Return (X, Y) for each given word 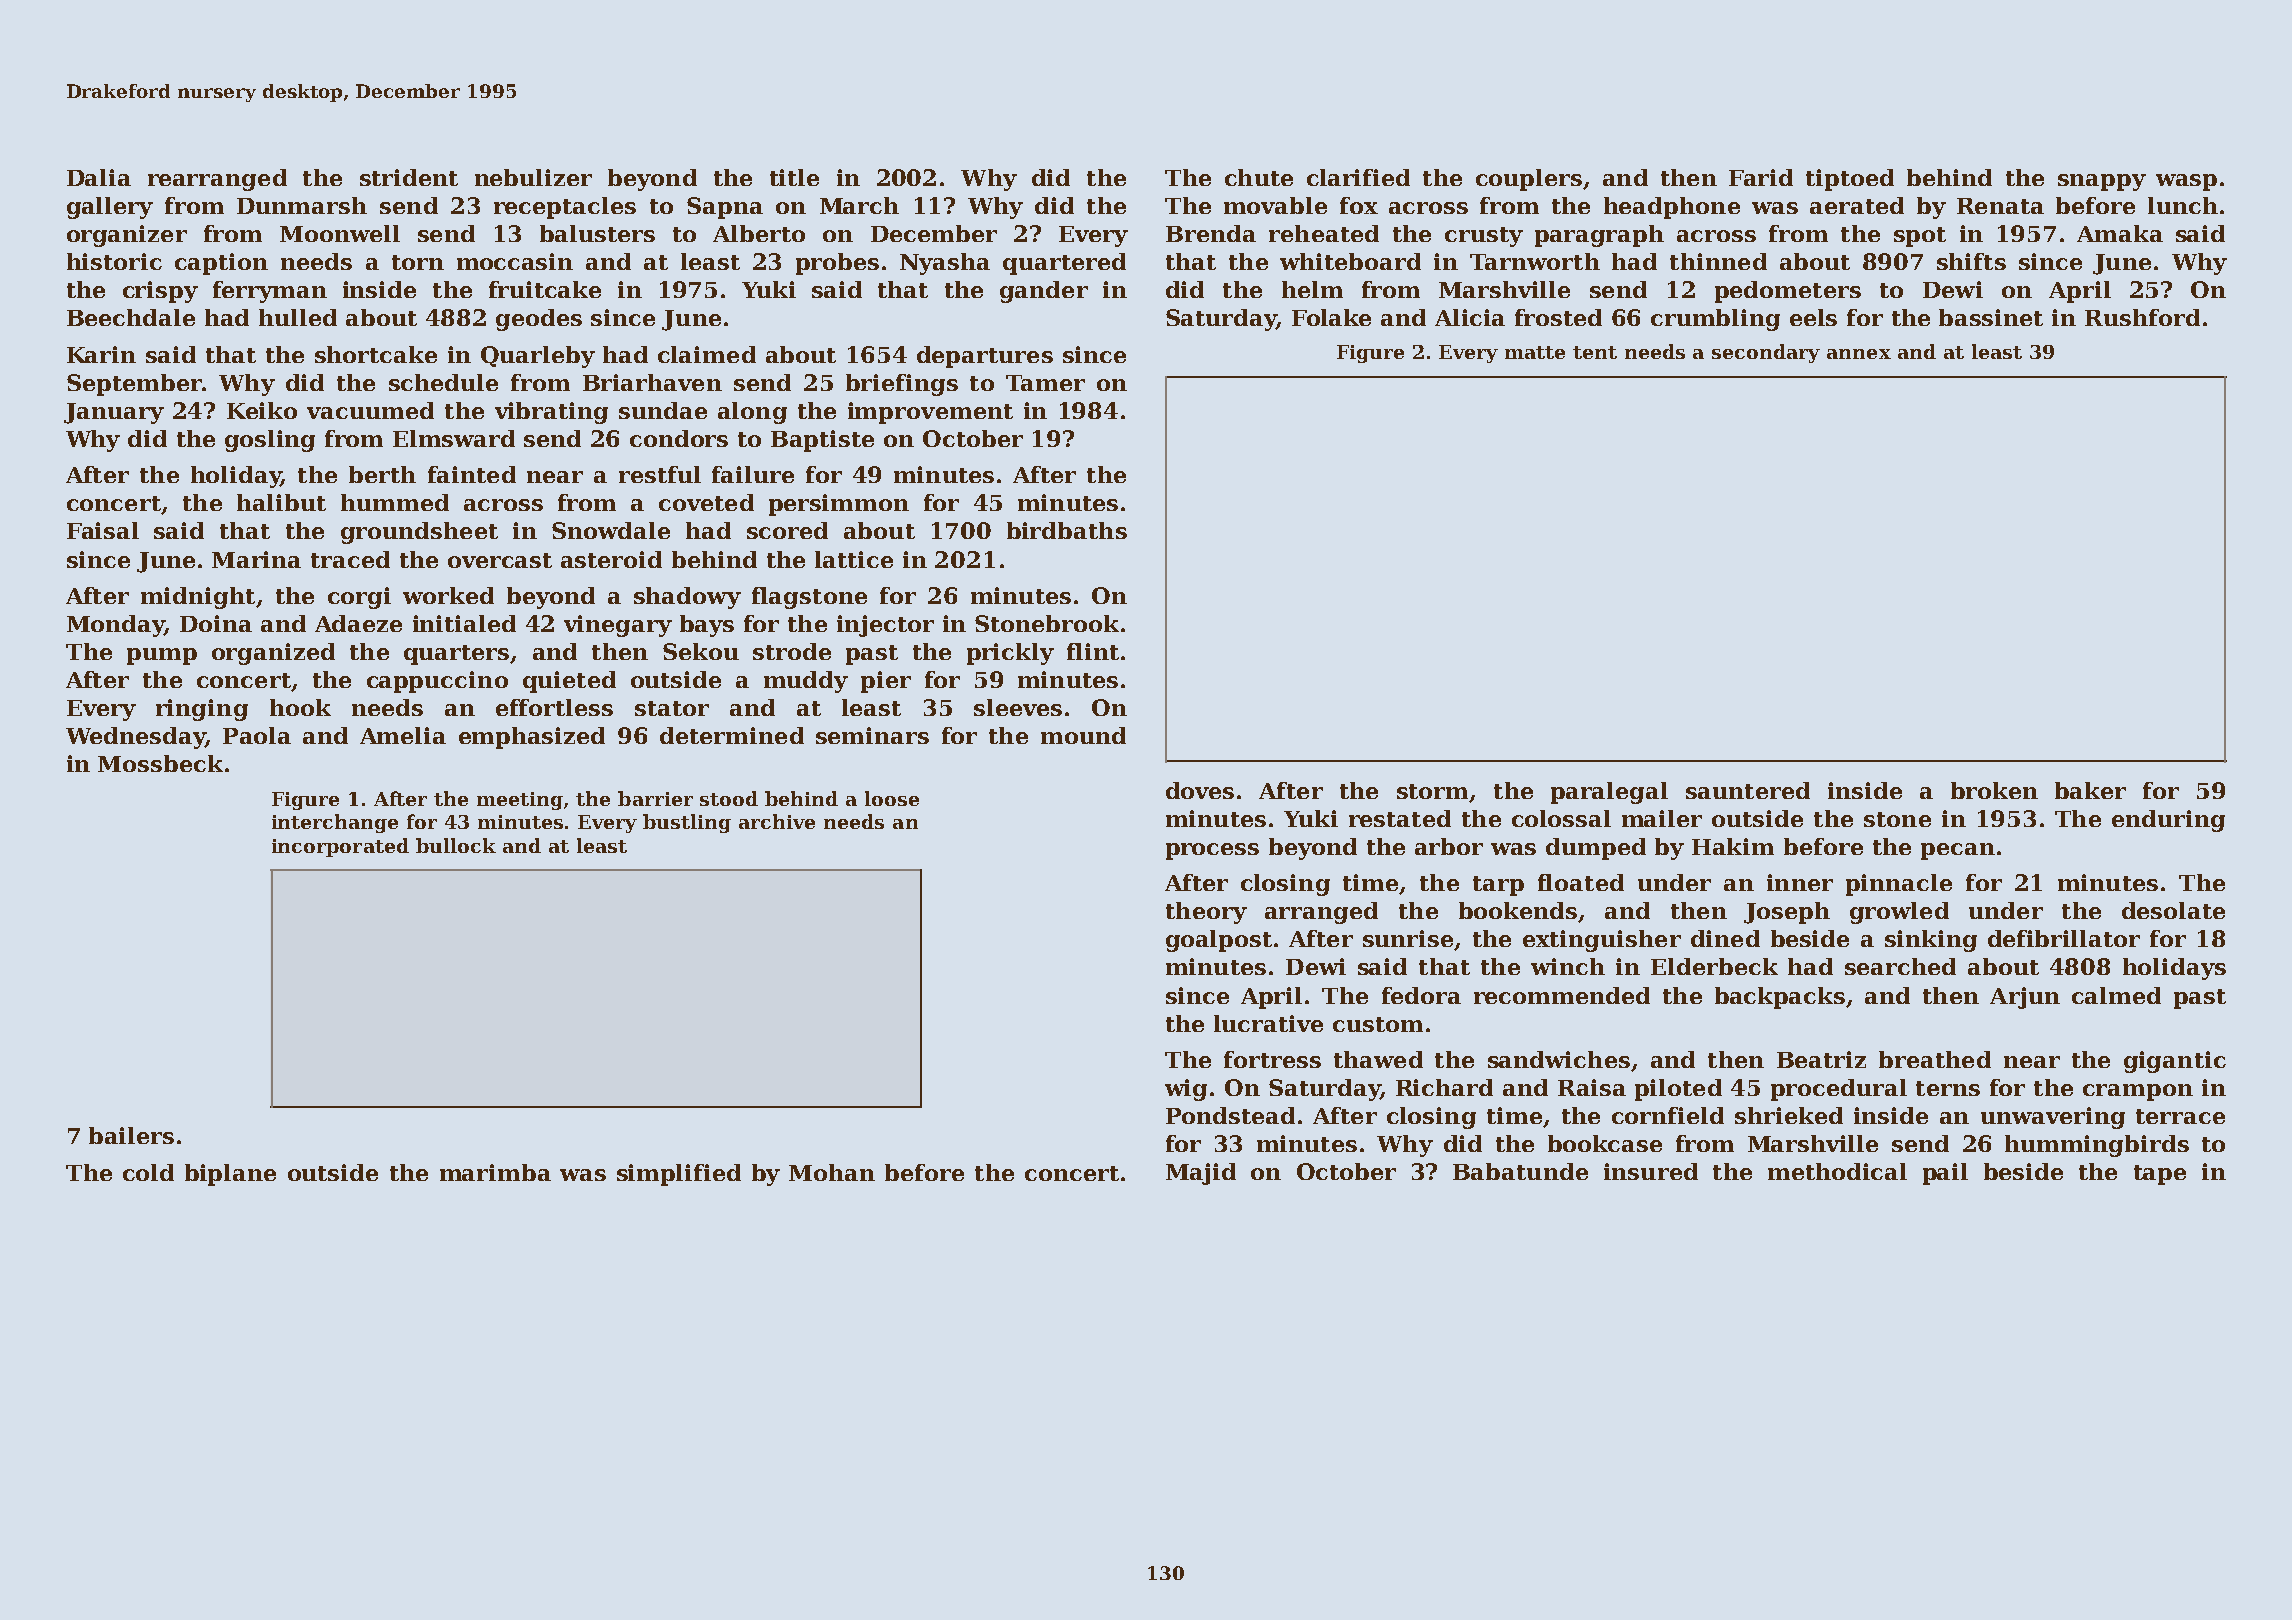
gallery (110, 208)
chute (1259, 177)
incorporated (340, 847)
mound (1083, 735)
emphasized (532, 738)
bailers (131, 1135)
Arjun (2025, 998)
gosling (270, 441)
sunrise (1408, 938)
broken (1994, 790)
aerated (1857, 205)
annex (1859, 354)
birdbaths (1067, 530)
